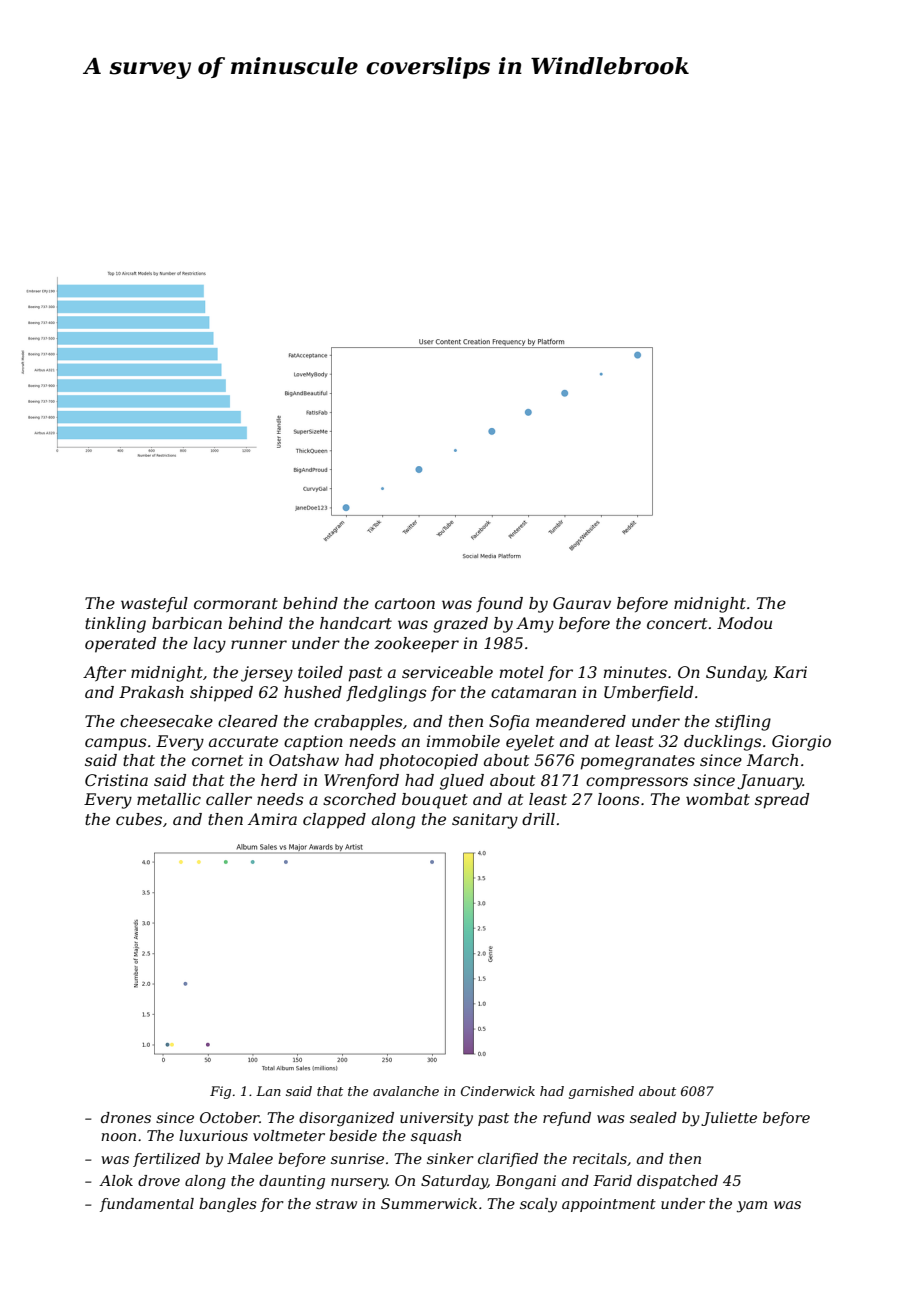  What do you see at coordinates (115, 625) in the document?
I see `tinkling` at bounding box center [115, 625].
